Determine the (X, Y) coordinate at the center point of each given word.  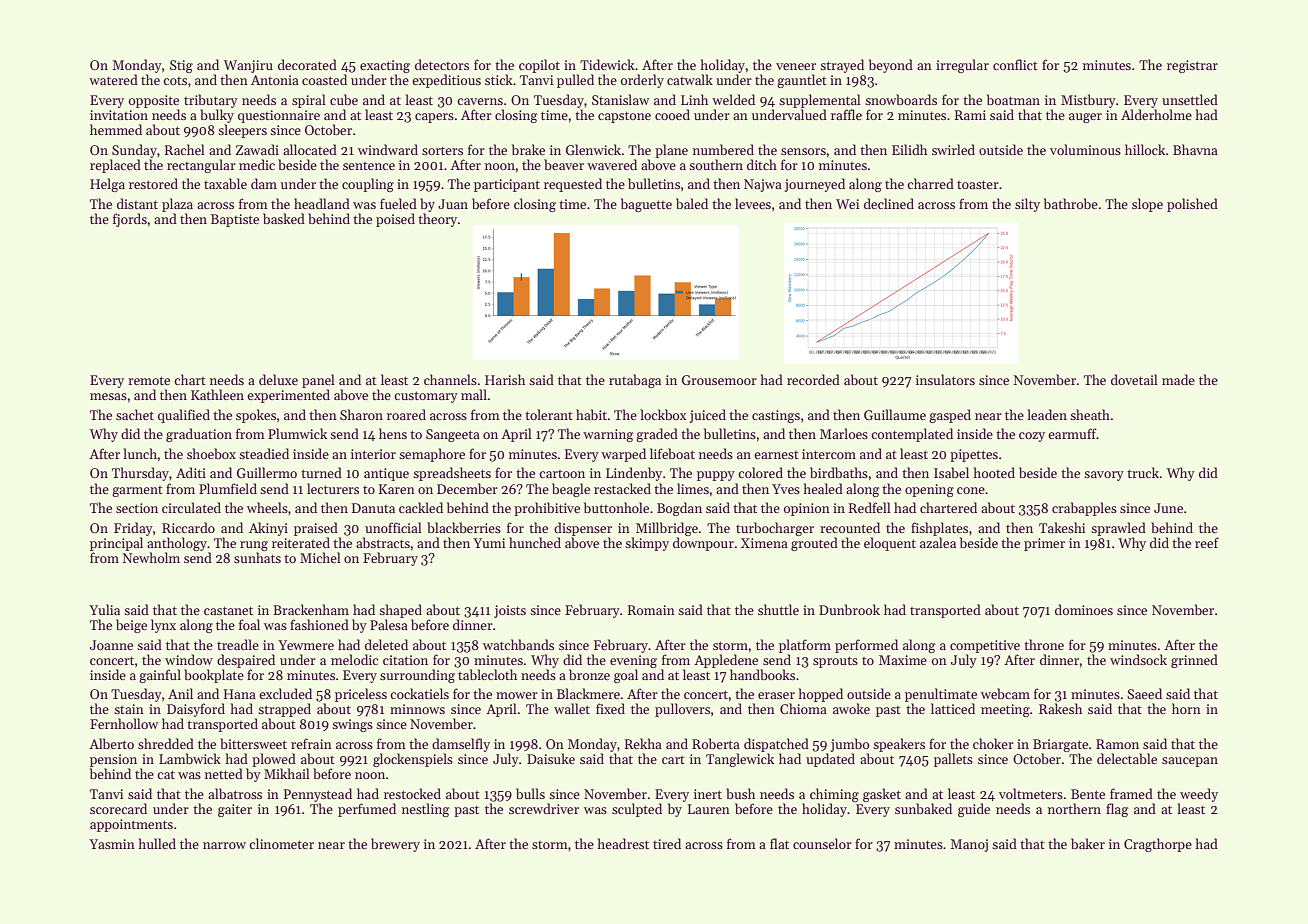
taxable (225, 183)
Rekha (643, 743)
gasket (882, 795)
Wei (847, 204)
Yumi (489, 543)
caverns (480, 101)
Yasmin (112, 844)
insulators (945, 379)
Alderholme (1156, 114)
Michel (320, 557)
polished (1192, 205)
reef (1207, 542)
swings (352, 725)
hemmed (116, 129)
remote (149, 380)
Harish (505, 379)
